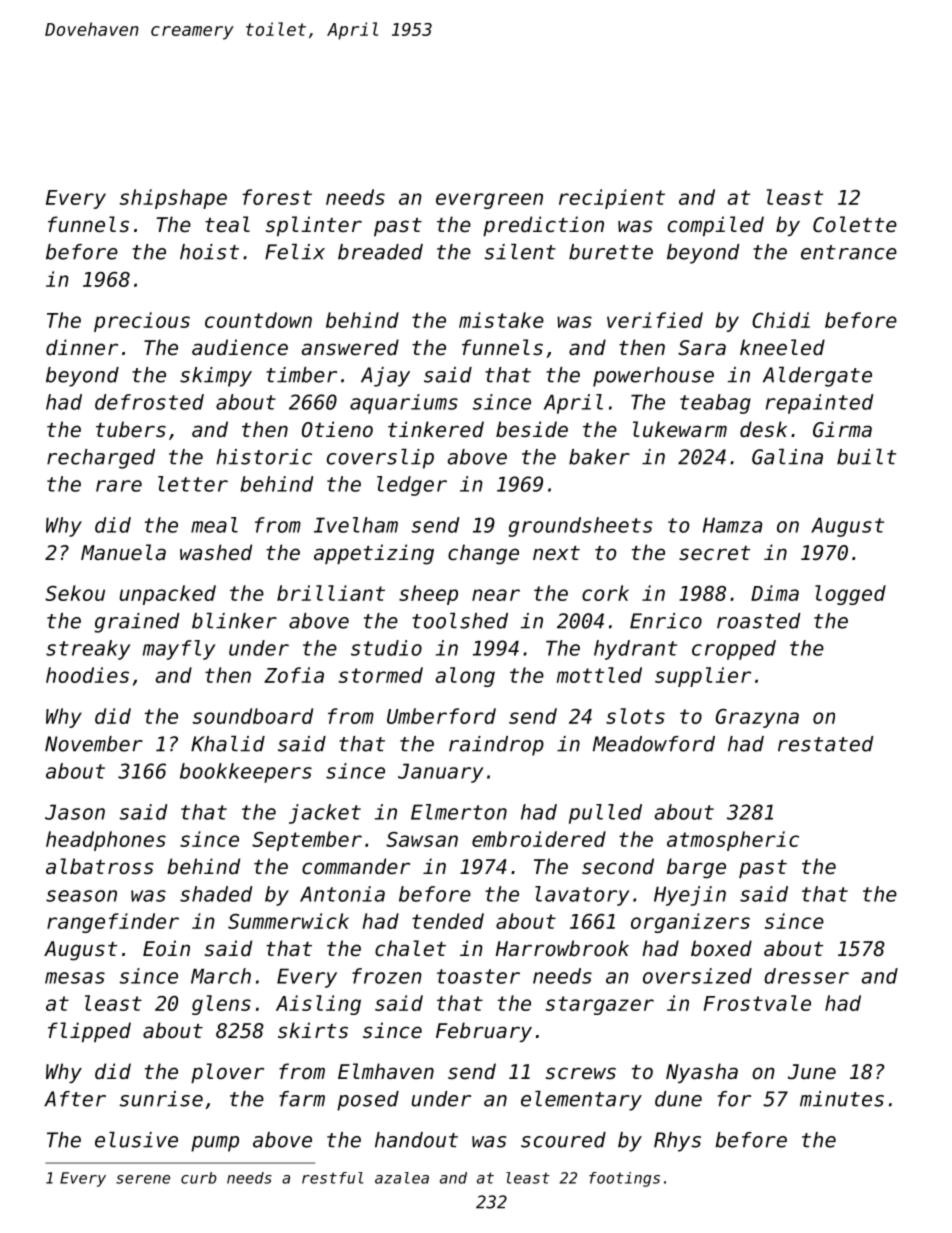 The width and height of the screenshot is (952, 1233). What do you see at coordinates (227, 224) in the screenshot?
I see `teal` at bounding box center [227, 224].
